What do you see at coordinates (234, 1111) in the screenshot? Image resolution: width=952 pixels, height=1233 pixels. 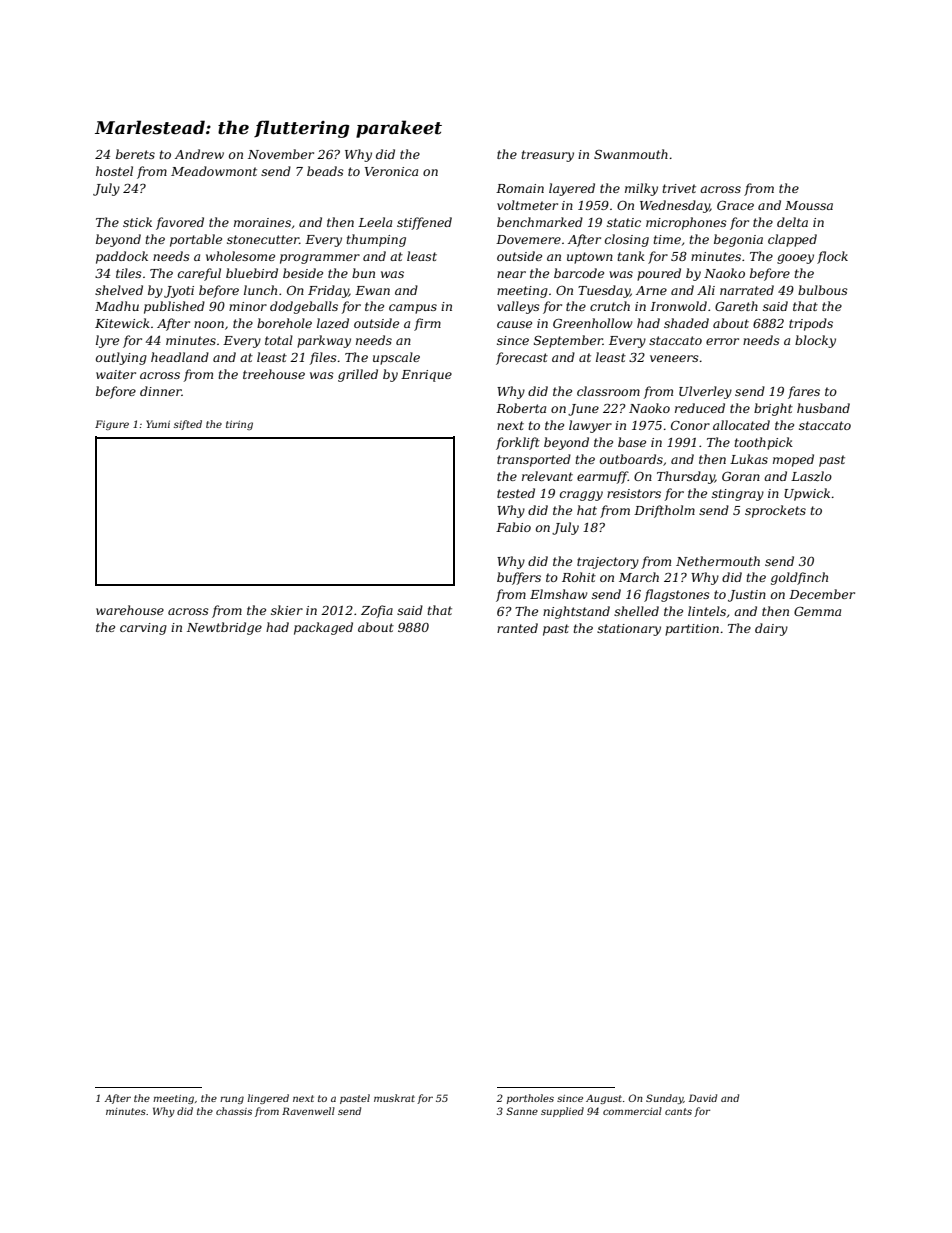 I see `chassis` at bounding box center [234, 1111].
